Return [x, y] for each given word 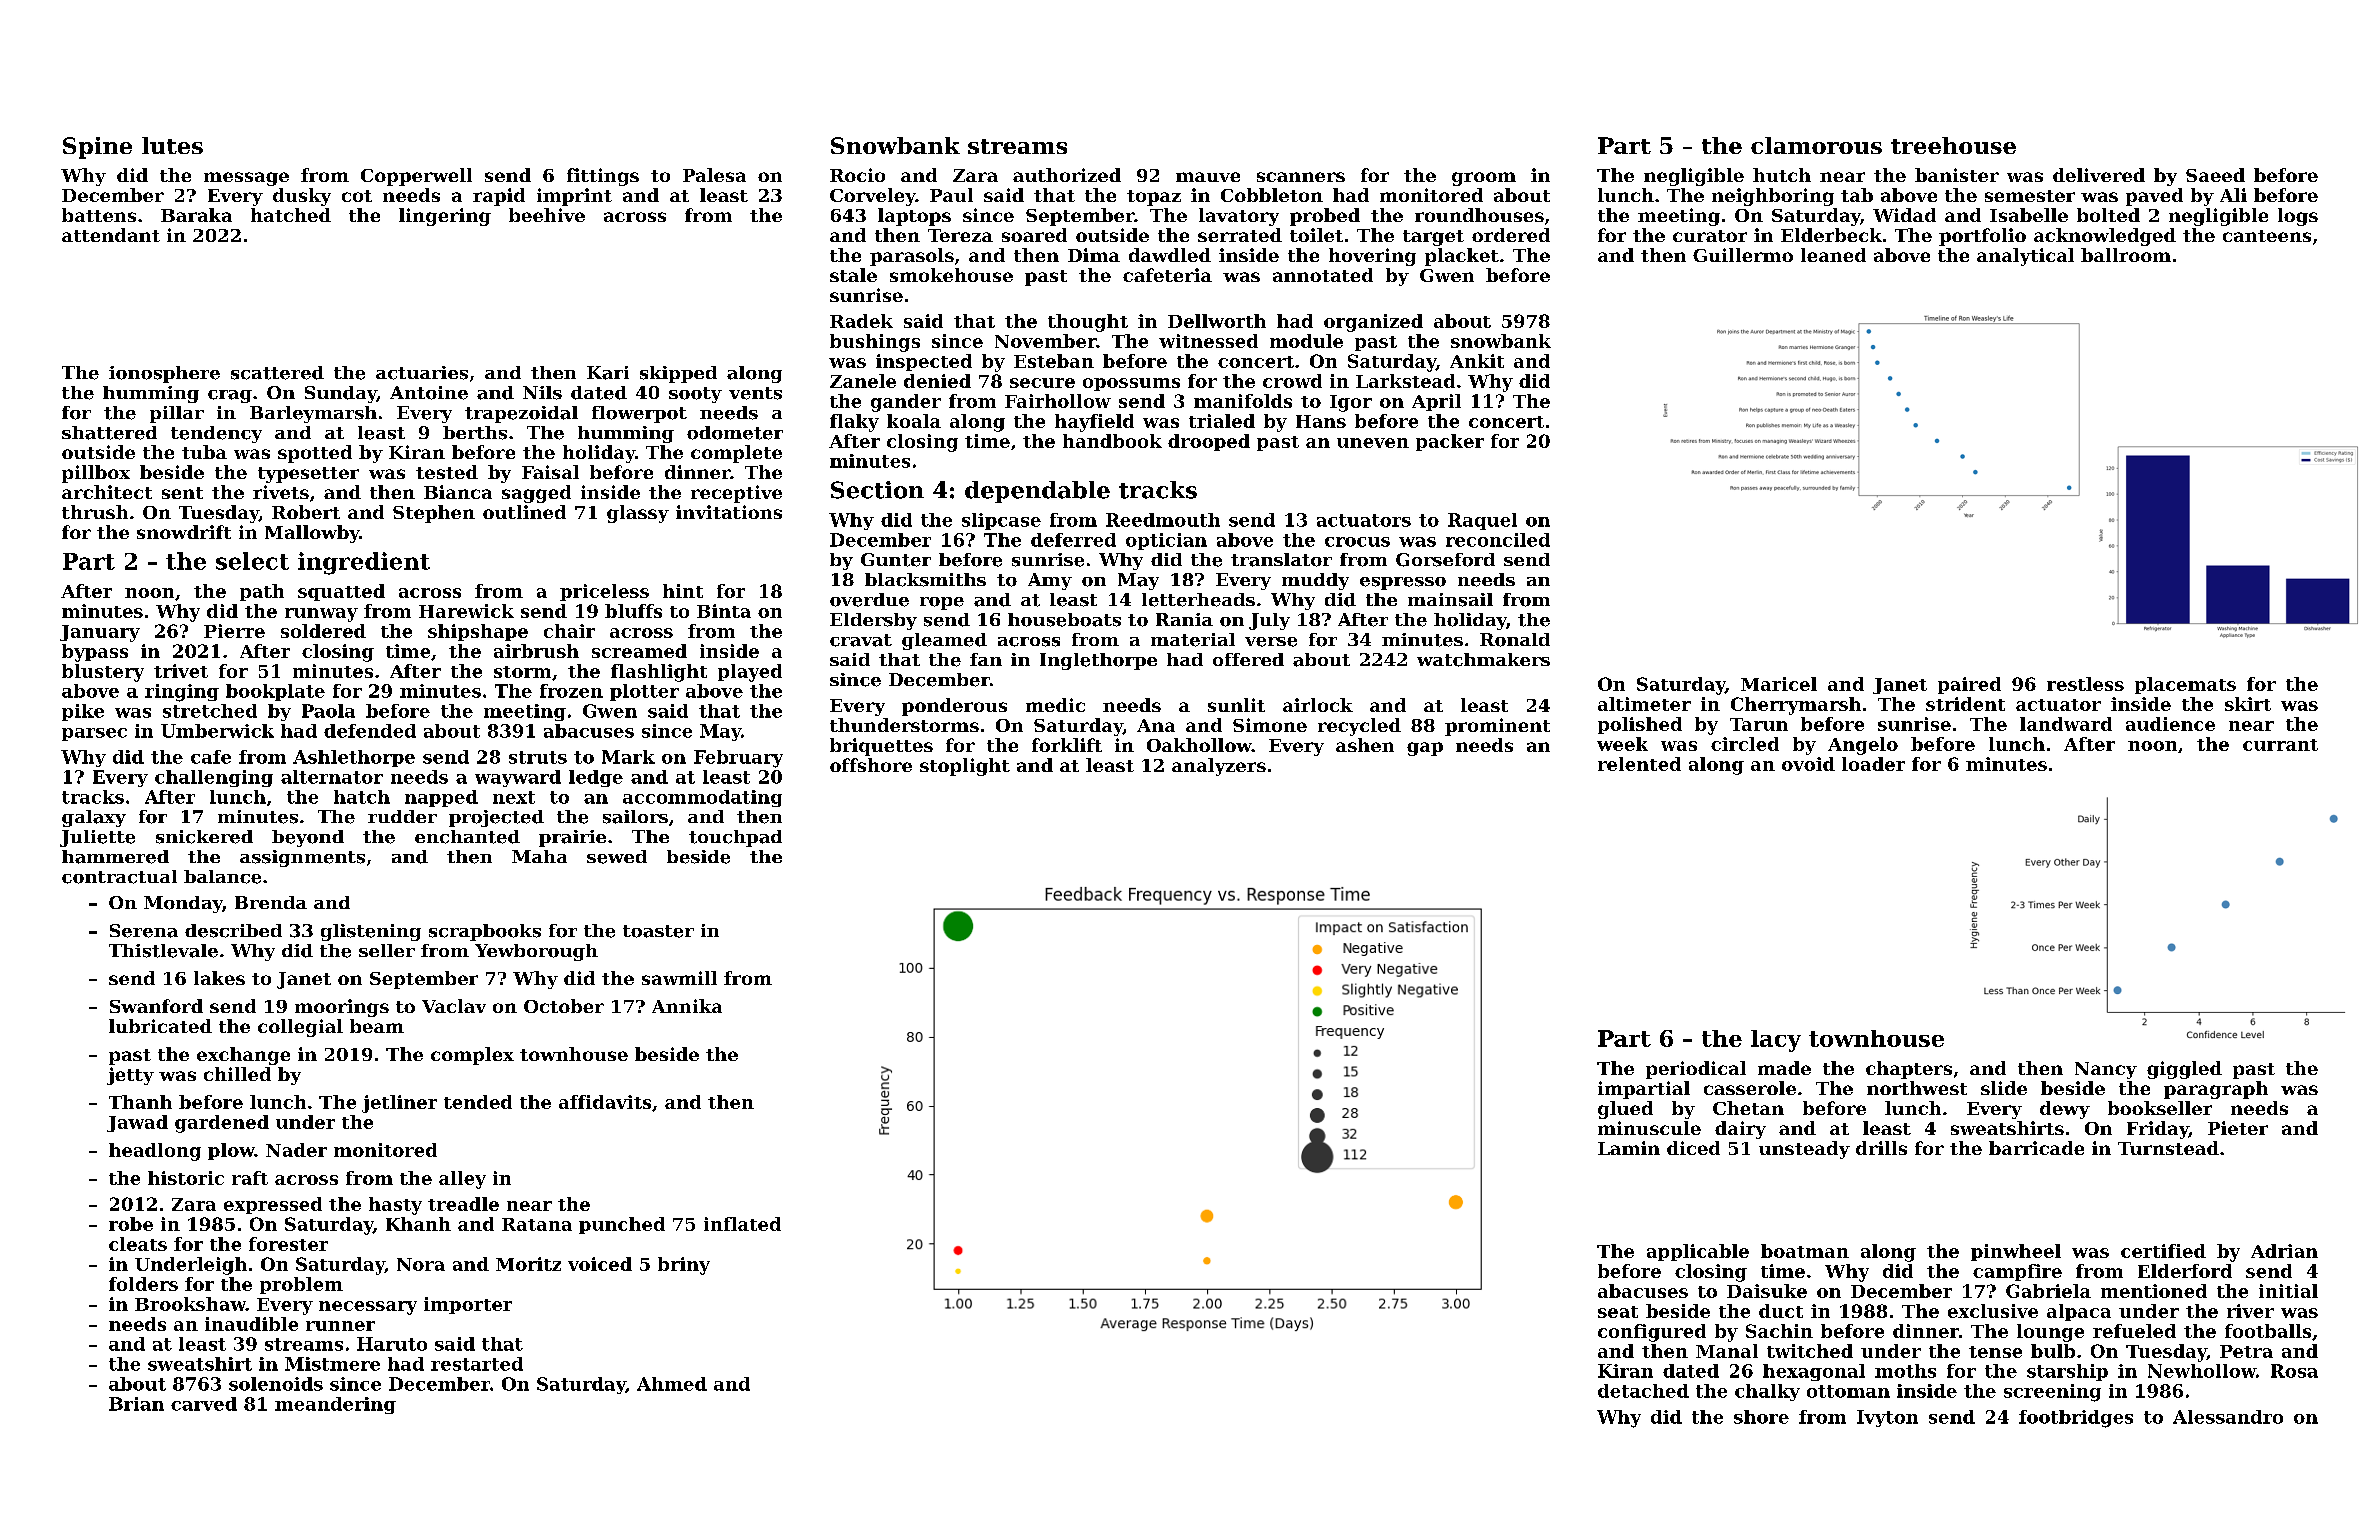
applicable [1698, 1252]
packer [1450, 442]
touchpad [735, 838]
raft [250, 1178]
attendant [111, 235]
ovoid [1808, 764]
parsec [94, 734]
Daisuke [1767, 1291]
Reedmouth [1163, 520]
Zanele [863, 381]
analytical [2025, 257]
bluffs [633, 611]
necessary [368, 1308]
